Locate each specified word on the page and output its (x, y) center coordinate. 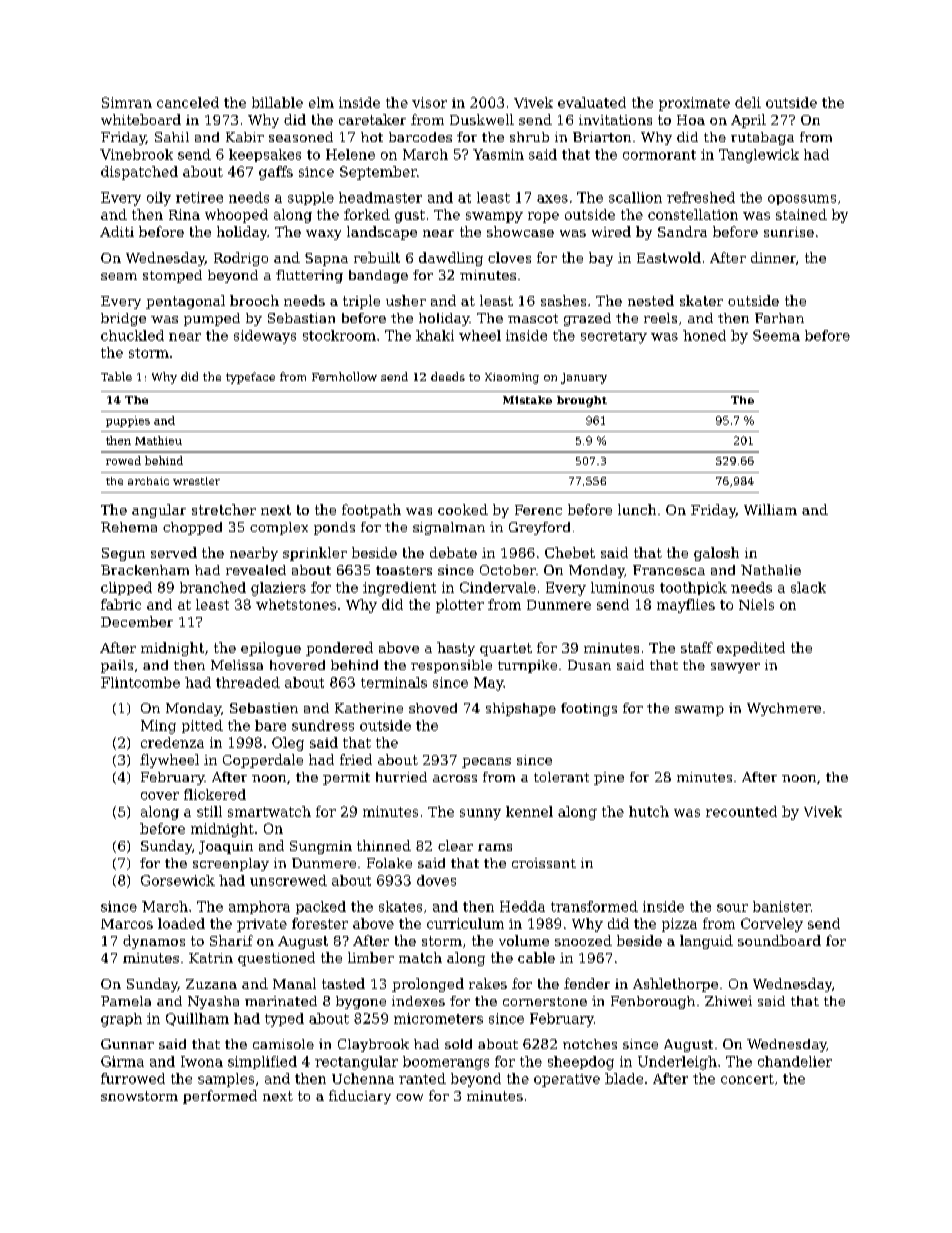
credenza (172, 742)
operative (567, 1080)
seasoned (301, 137)
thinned (384, 845)
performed (220, 1097)
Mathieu (158, 440)
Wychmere (784, 709)
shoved (433, 708)
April (748, 121)
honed (704, 335)
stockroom (339, 335)
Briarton (602, 137)
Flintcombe (140, 682)
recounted (741, 811)
